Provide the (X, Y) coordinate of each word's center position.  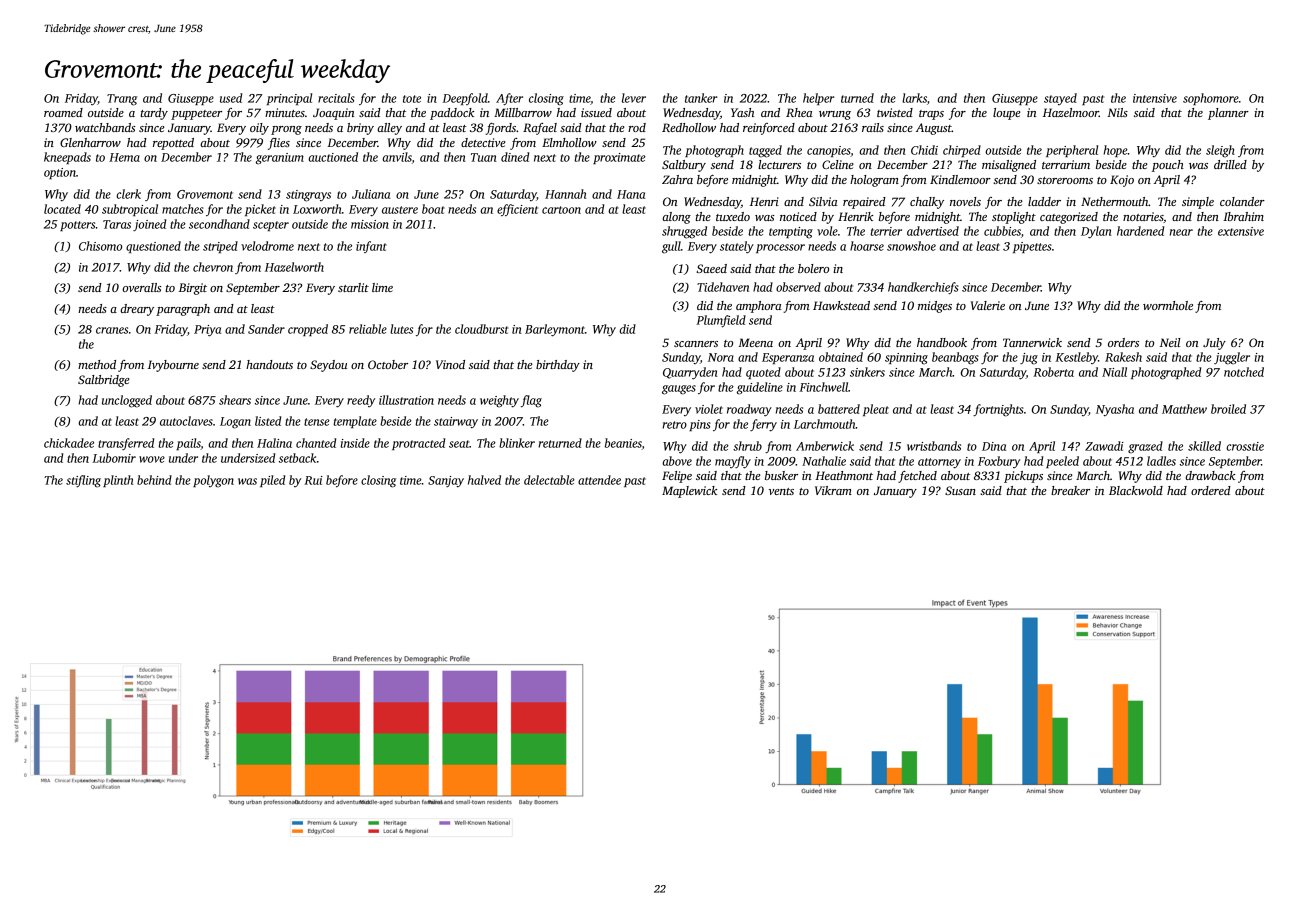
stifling (83, 481)
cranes (112, 330)
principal (289, 99)
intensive (1155, 98)
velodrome (267, 246)
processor (780, 248)
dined (515, 157)
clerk (128, 194)
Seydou (328, 366)
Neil (1170, 342)
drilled (1230, 164)
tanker (701, 98)
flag (531, 401)
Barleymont (555, 330)
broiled (1228, 409)
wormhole (1168, 305)
